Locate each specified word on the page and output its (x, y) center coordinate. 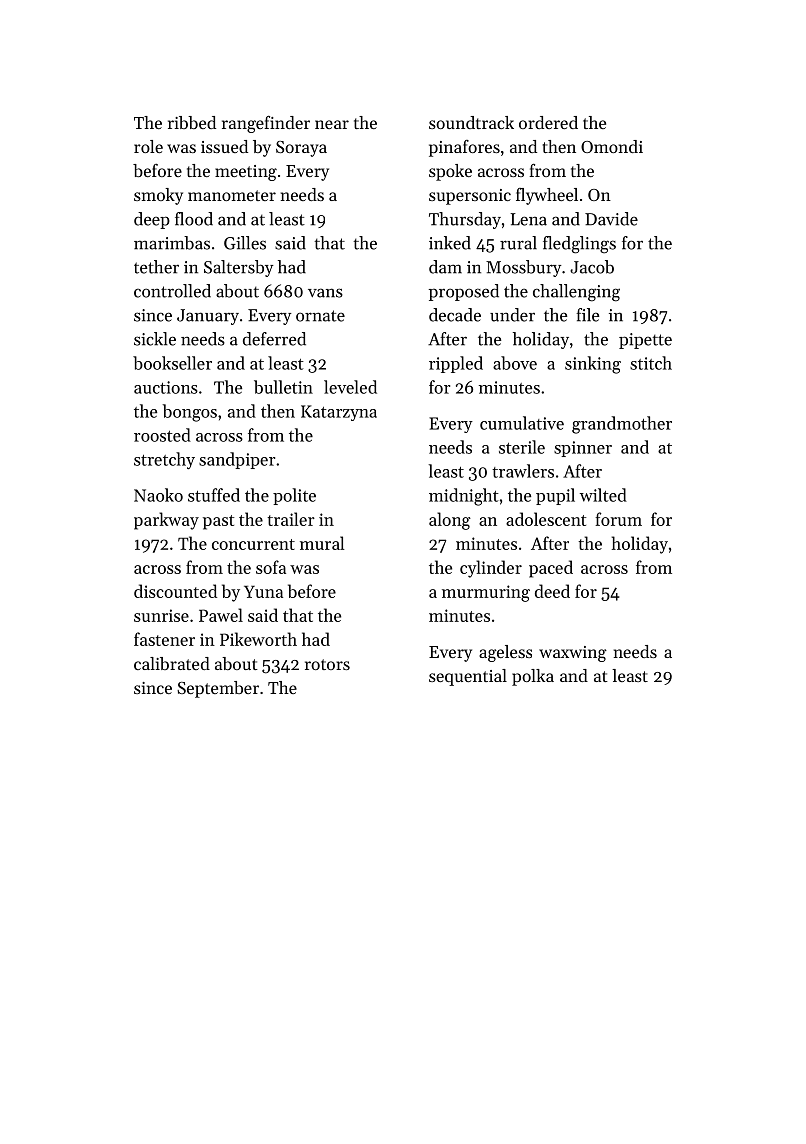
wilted (603, 495)
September (218, 689)
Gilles (245, 243)
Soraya (301, 149)
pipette (645, 341)
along (450, 521)
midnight (464, 497)
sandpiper (237, 460)
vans (325, 293)
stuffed (214, 495)
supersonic (470, 197)
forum (618, 519)
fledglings (579, 245)
